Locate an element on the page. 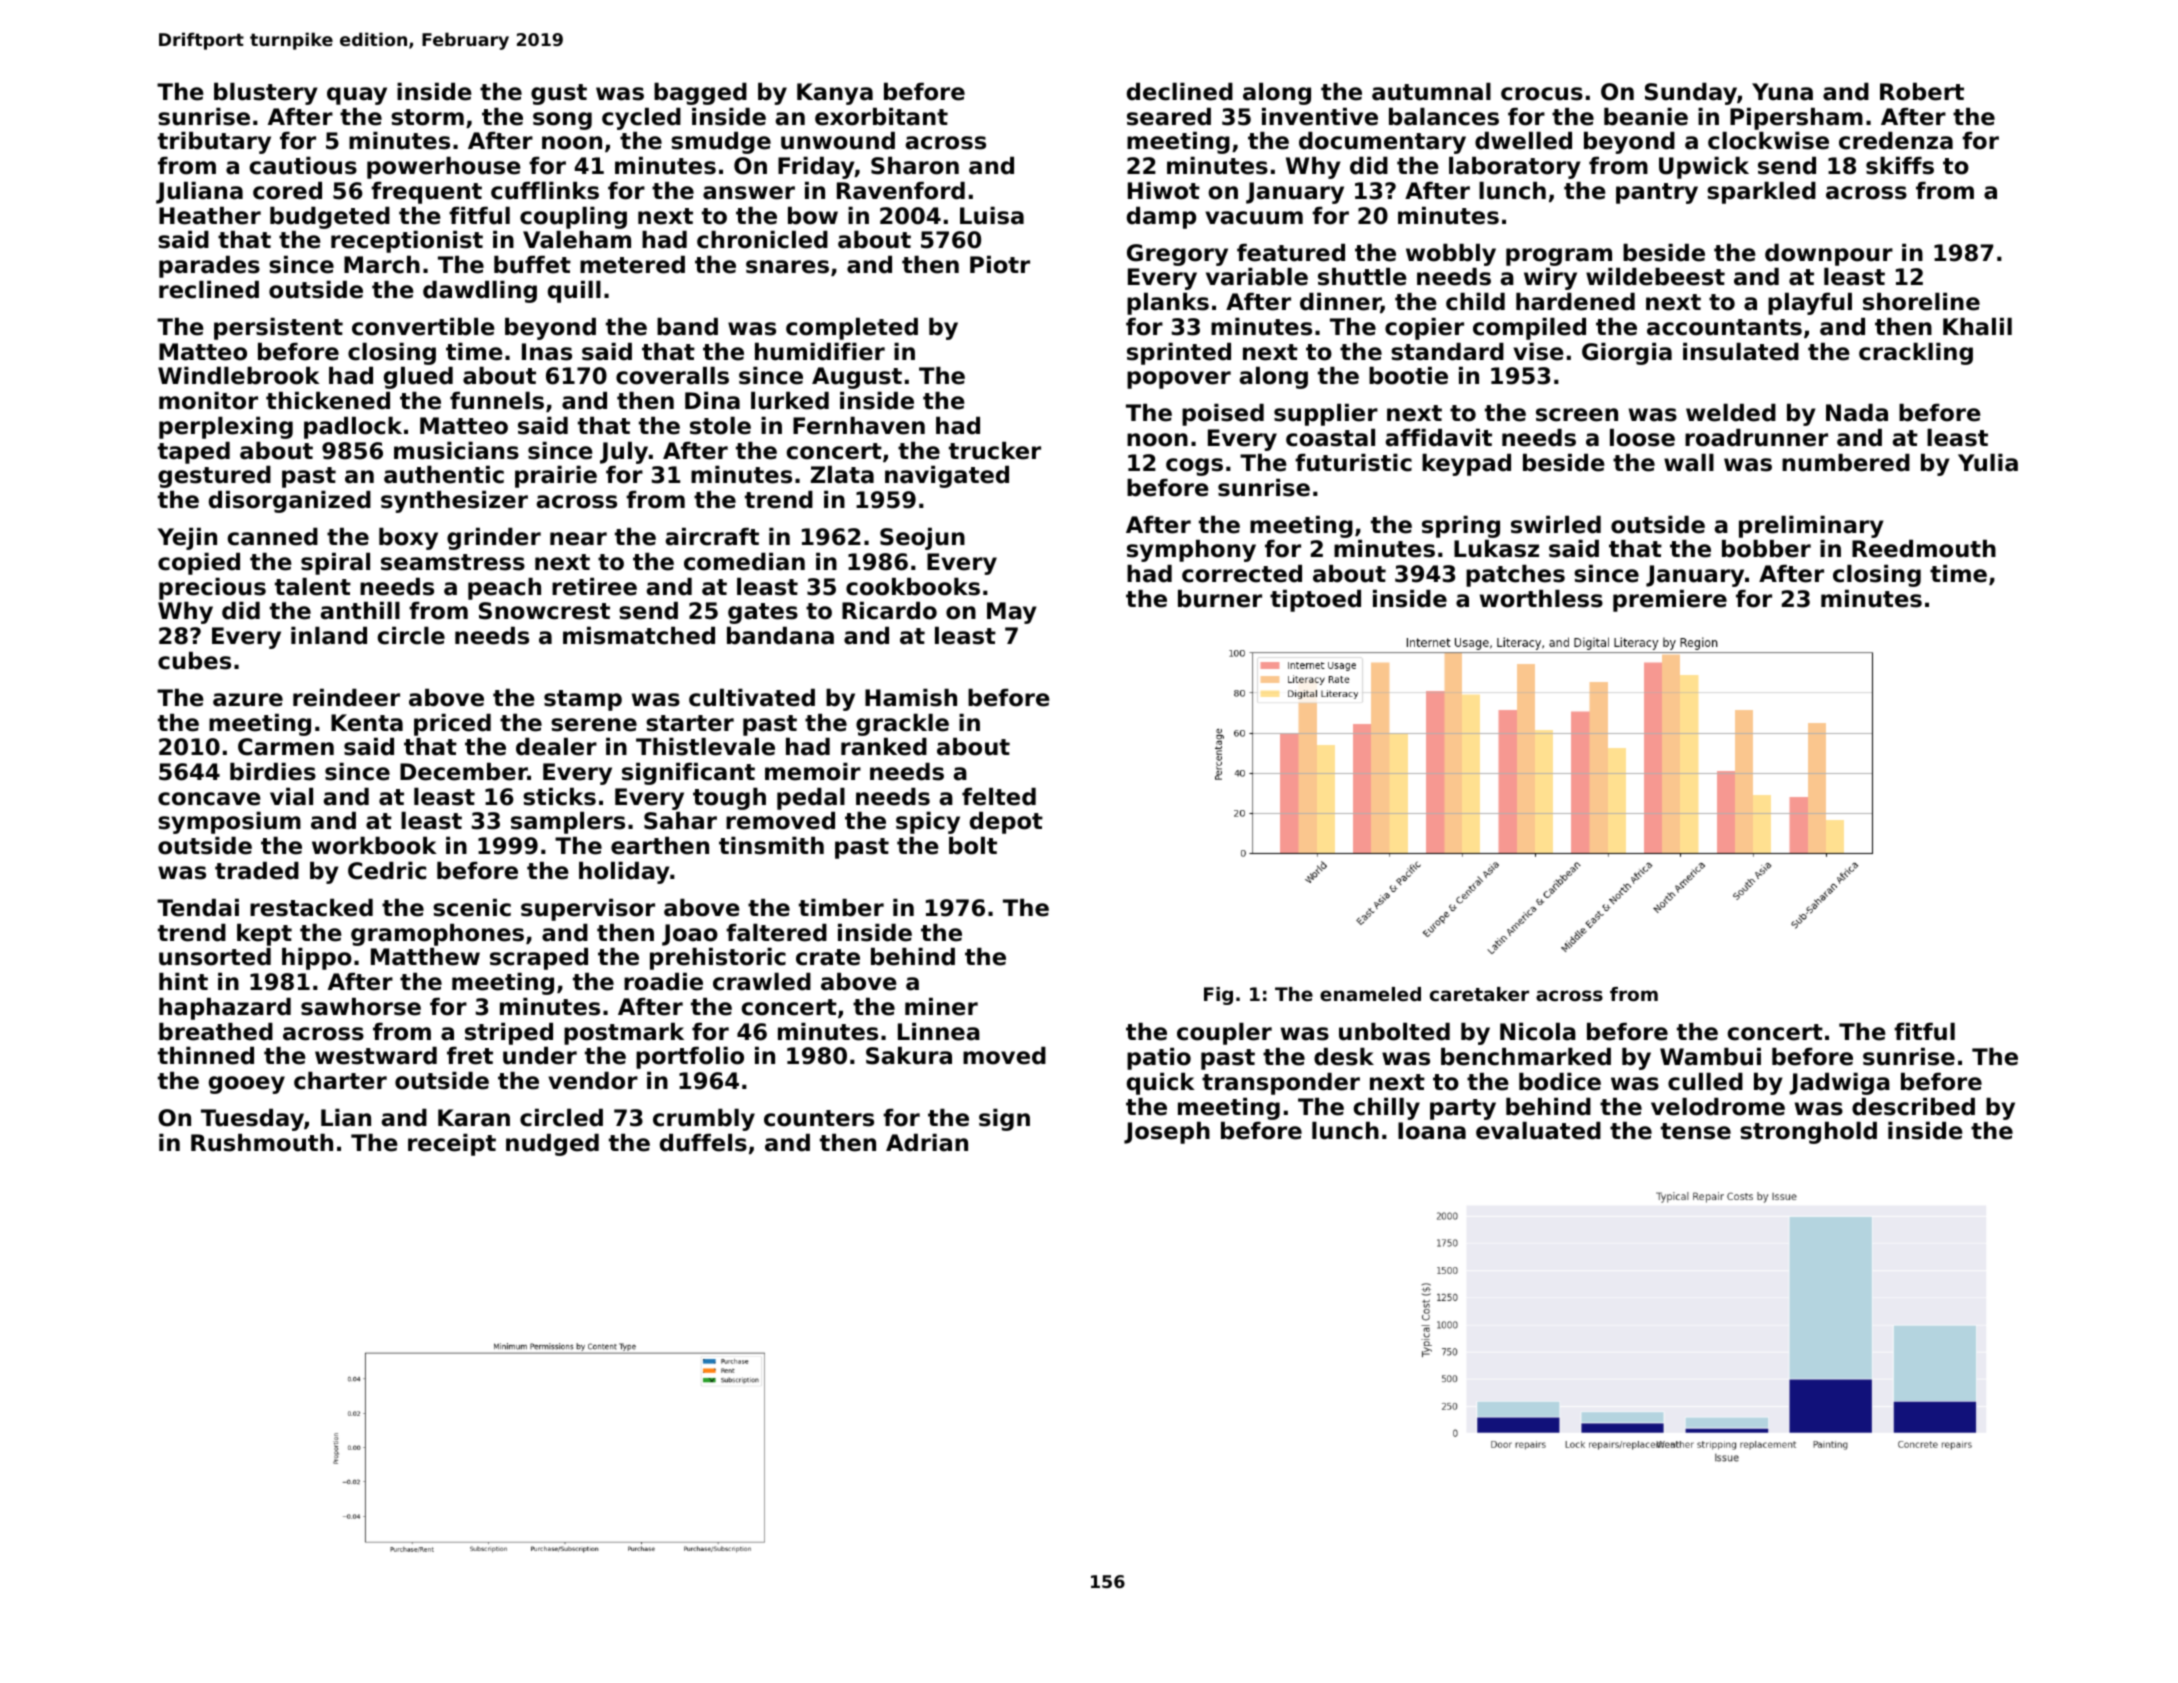  dinner is located at coordinates (1340, 303).
